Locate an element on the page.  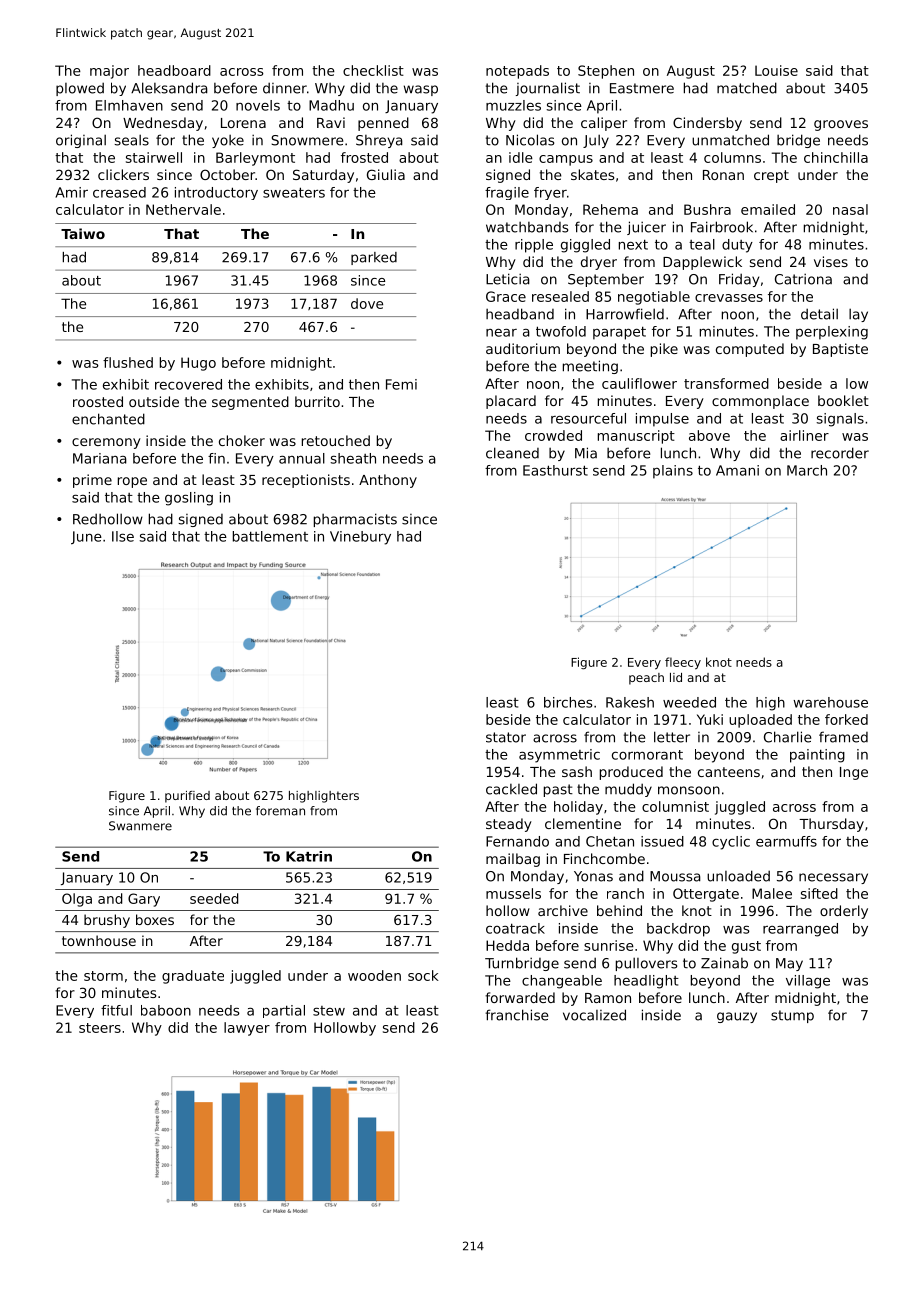
baboon is located at coordinates (166, 1010).
